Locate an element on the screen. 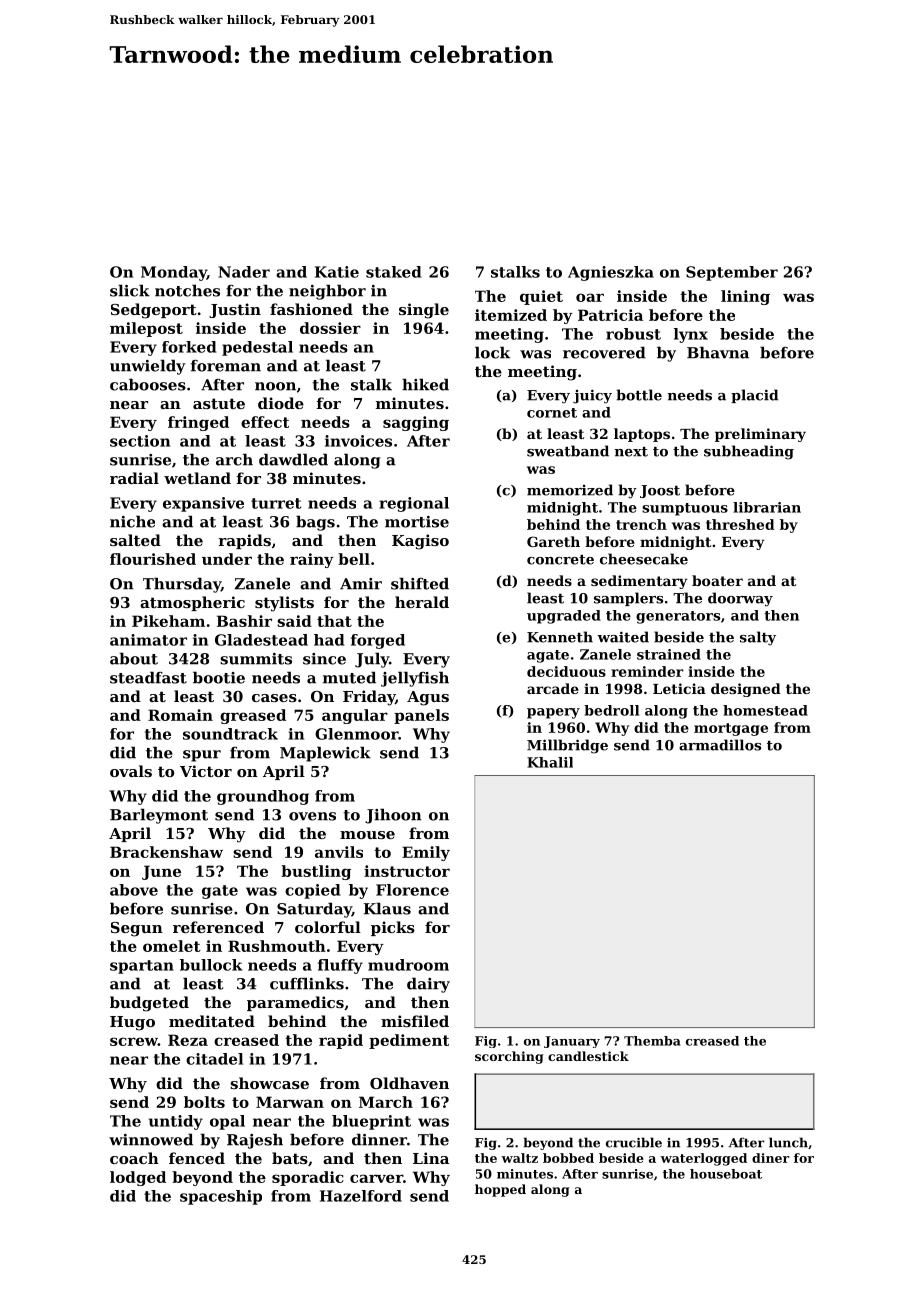 The image size is (924, 1308). Hazelford is located at coordinates (361, 1196).
